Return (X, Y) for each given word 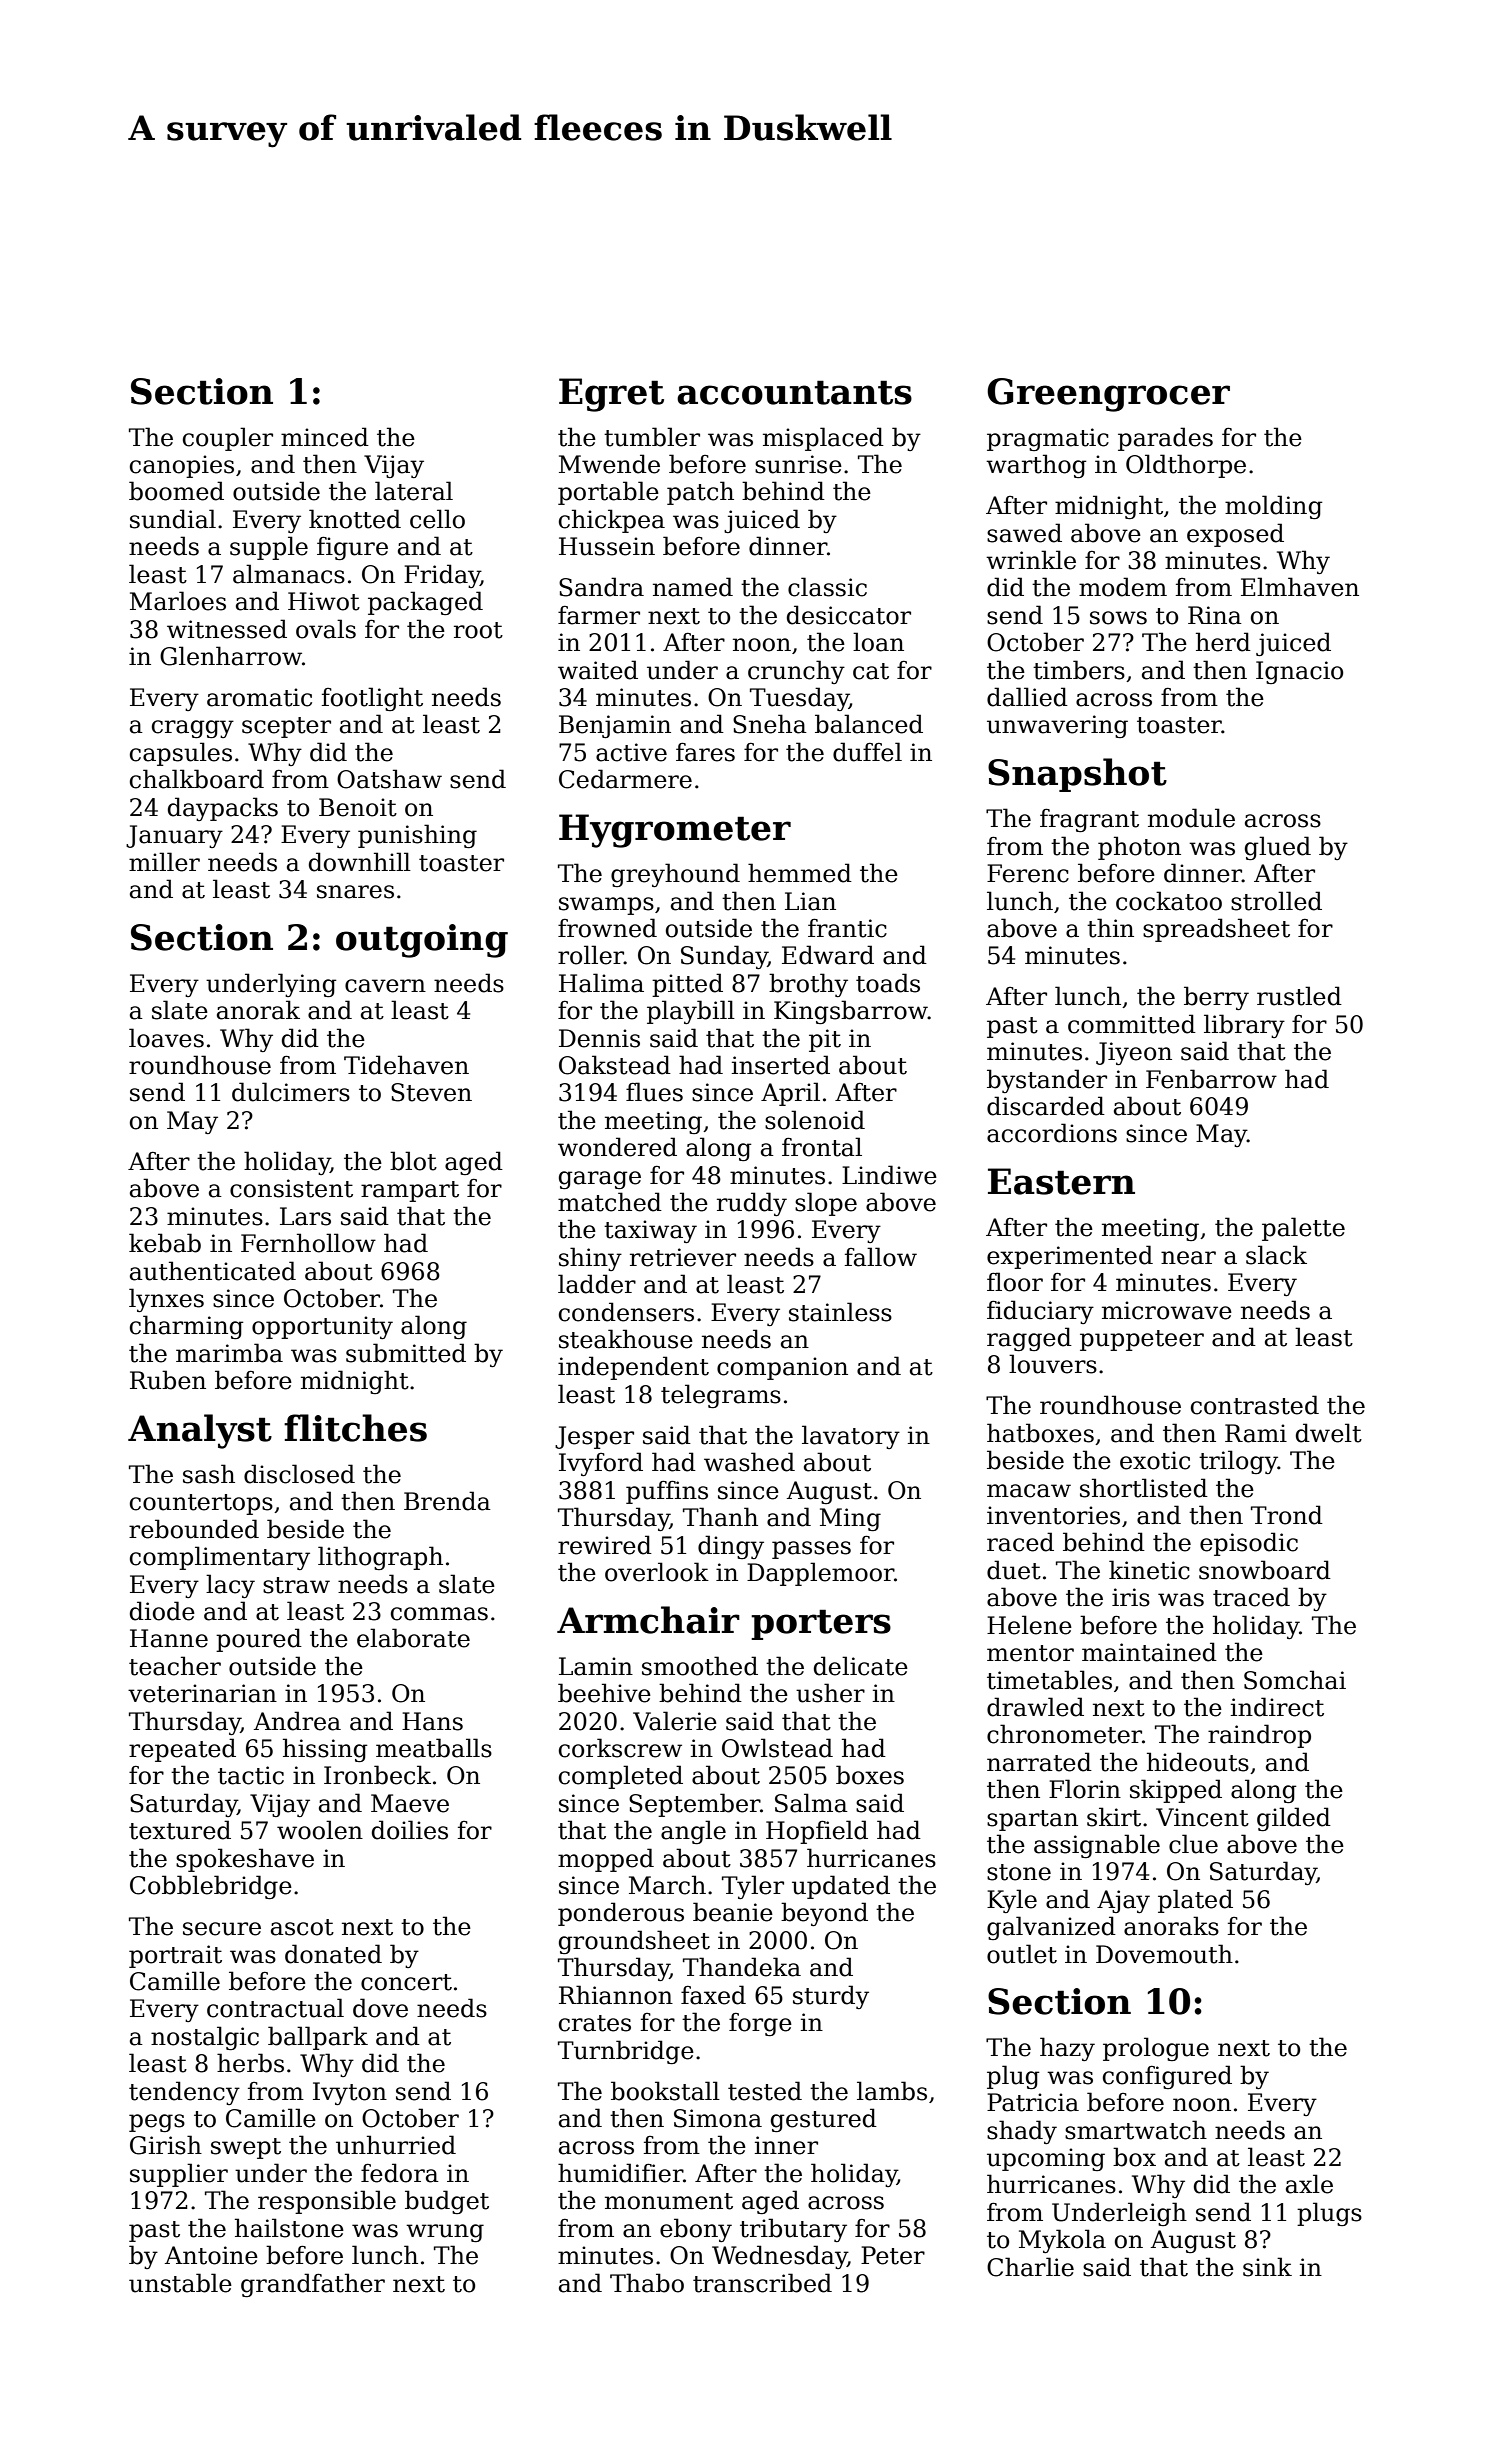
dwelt (1329, 1433)
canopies (182, 466)
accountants (794, 392)
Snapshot (1077, 775)
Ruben (168, 1380)
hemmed (800, 873)
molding (1274, 507)
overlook (657, 1572)
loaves (166, 1038)
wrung (445, 2233)
